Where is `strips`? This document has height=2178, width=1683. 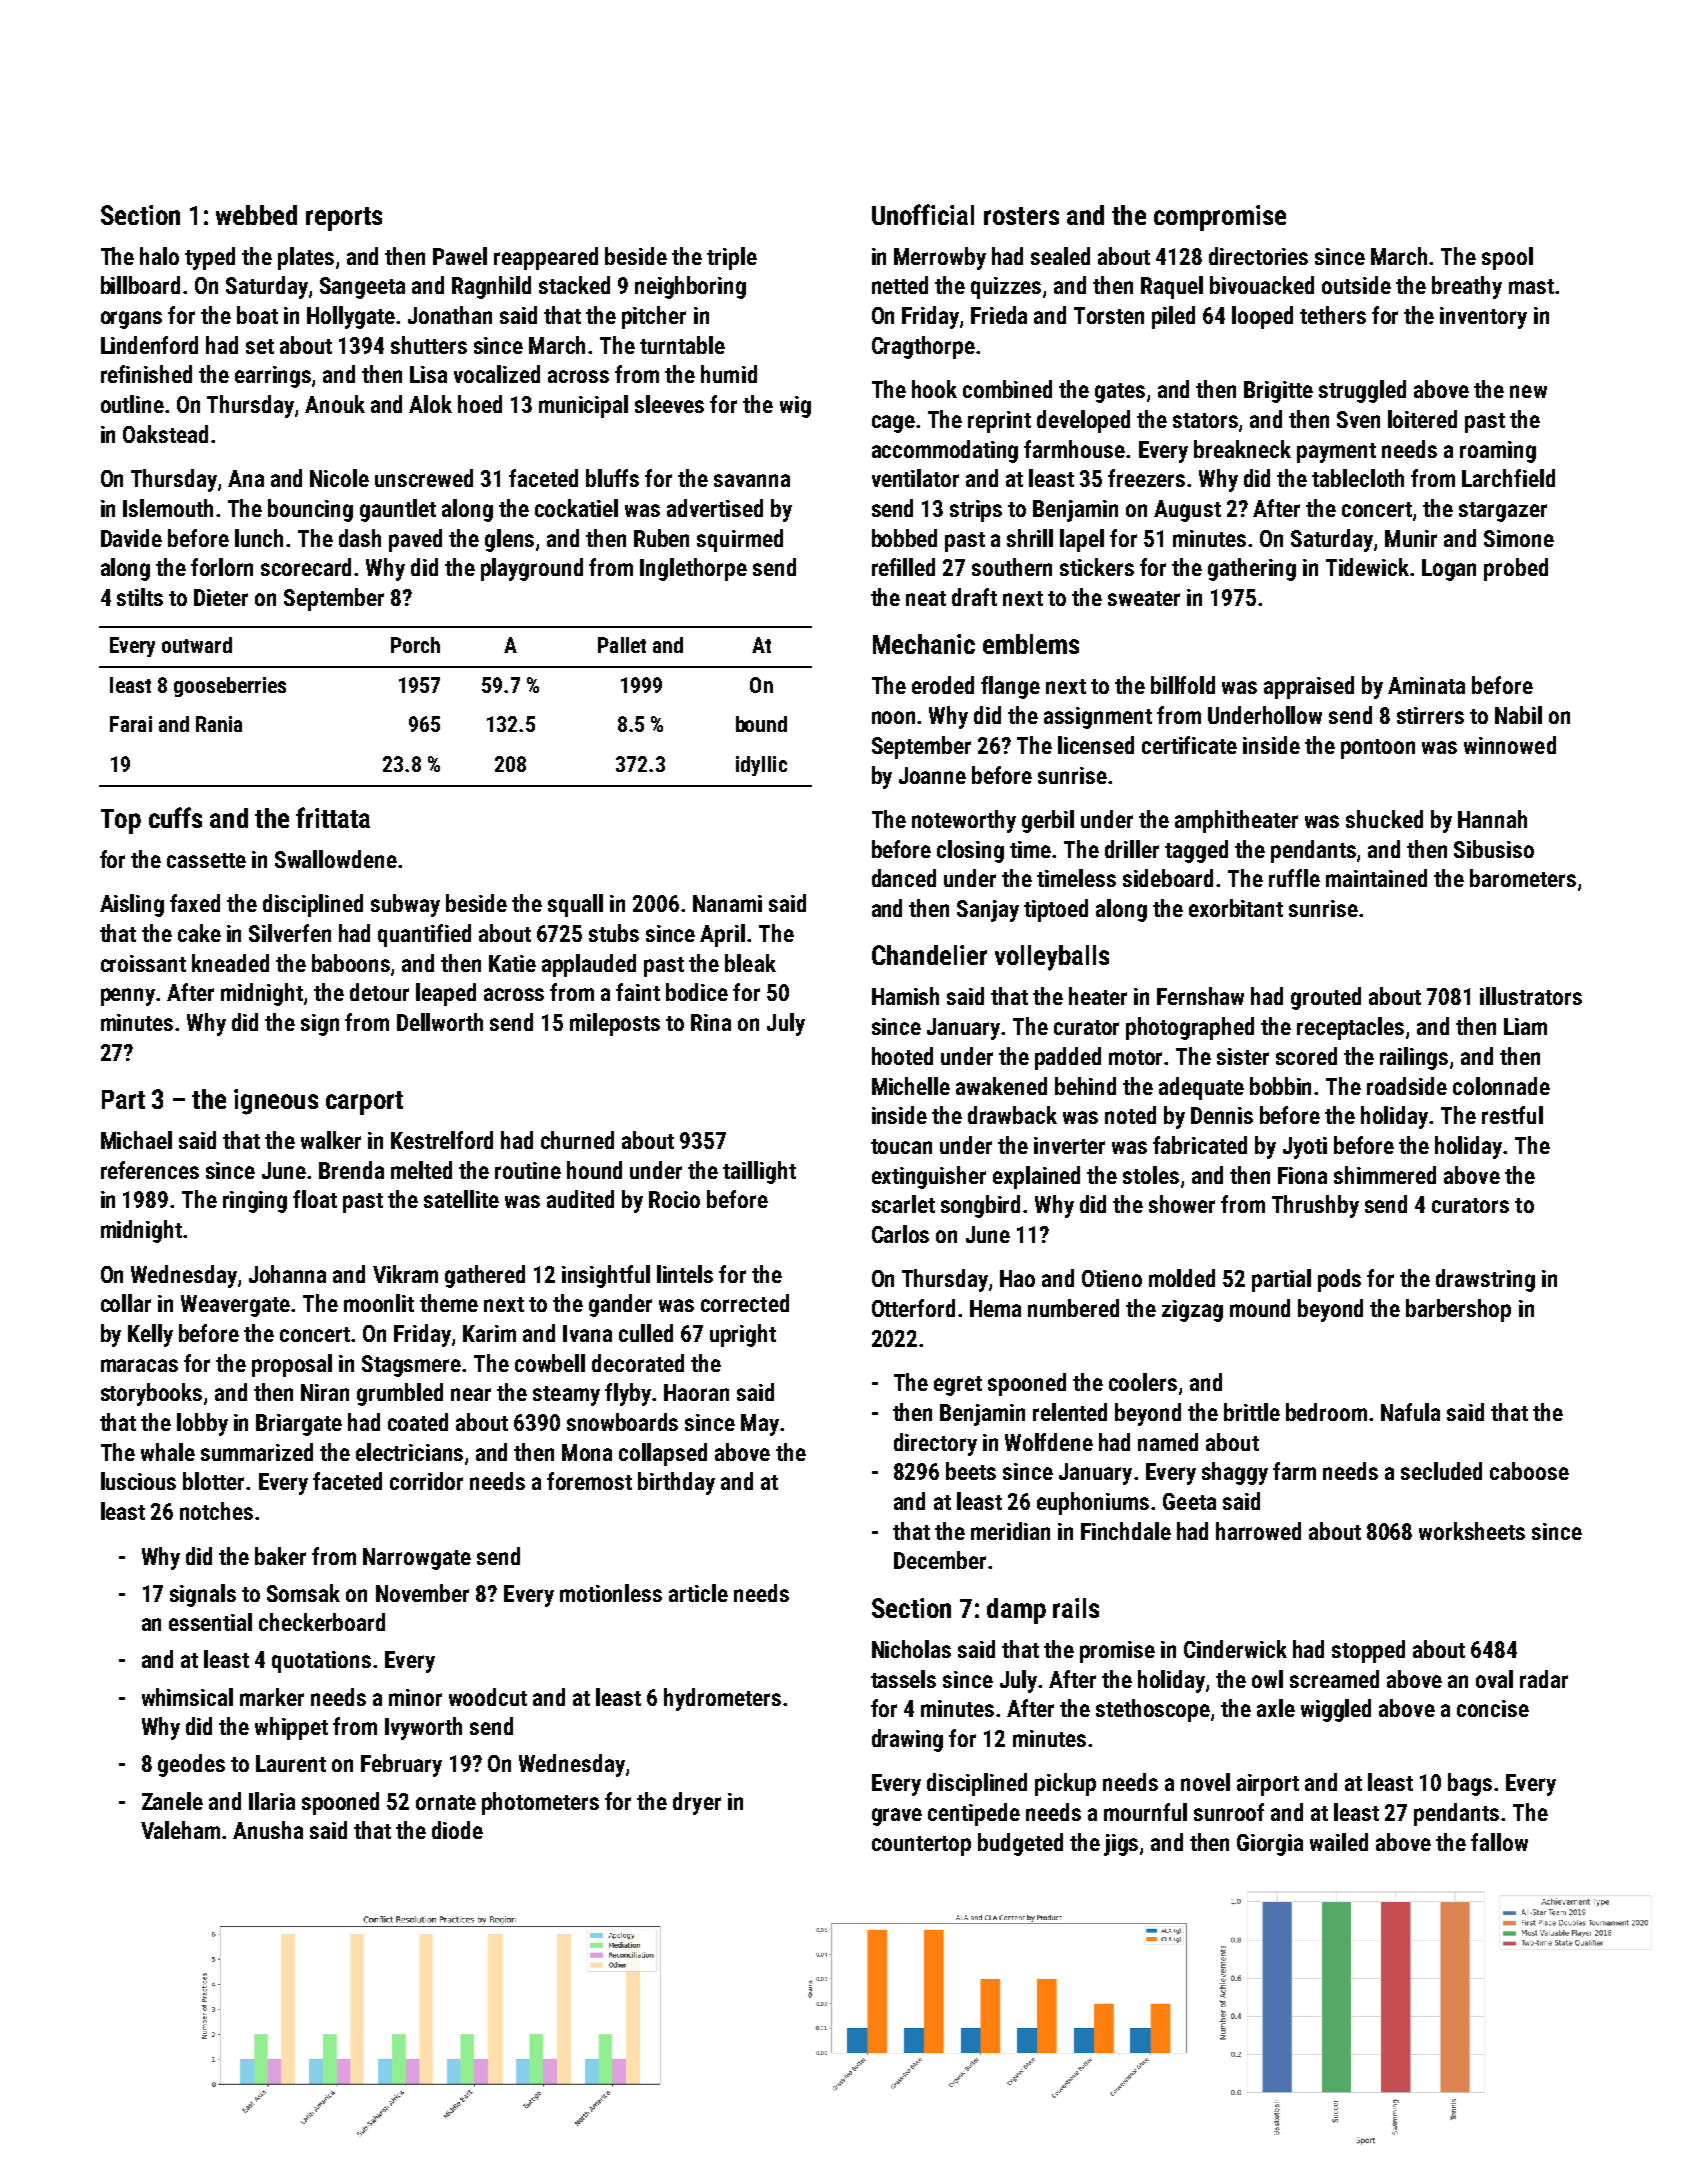 strips is located at coordinates (976, 511).
